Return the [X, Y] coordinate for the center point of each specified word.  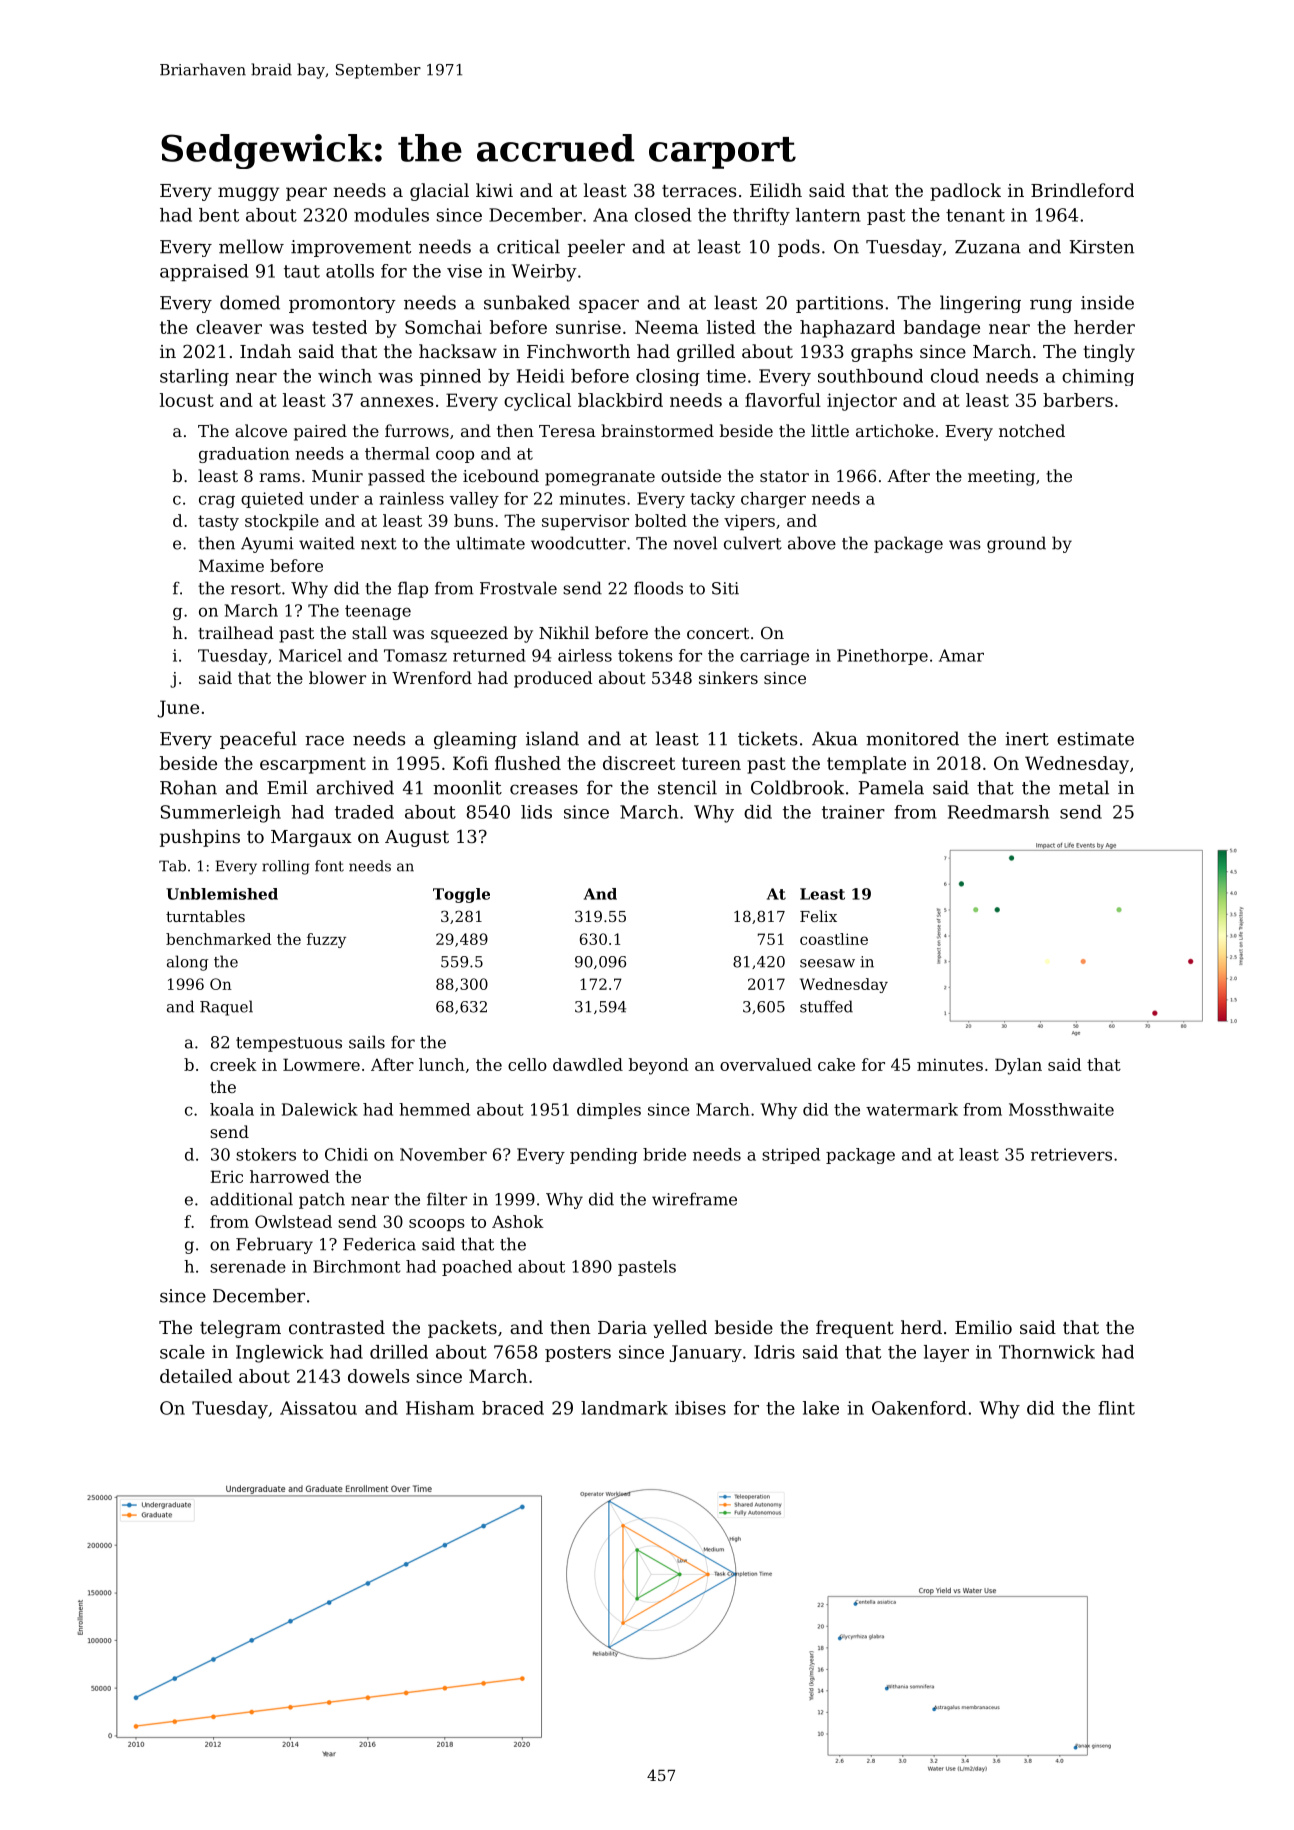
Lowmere [321, 1064]
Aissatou [318, 1408]
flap [413, 589]
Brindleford [1082, 190]
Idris [774, 1352]
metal [1084, 787]
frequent [855, 1329]
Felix [818, 916]
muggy [248, 194]
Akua [835, 738]
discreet [639, 763]
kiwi [494, 190]
